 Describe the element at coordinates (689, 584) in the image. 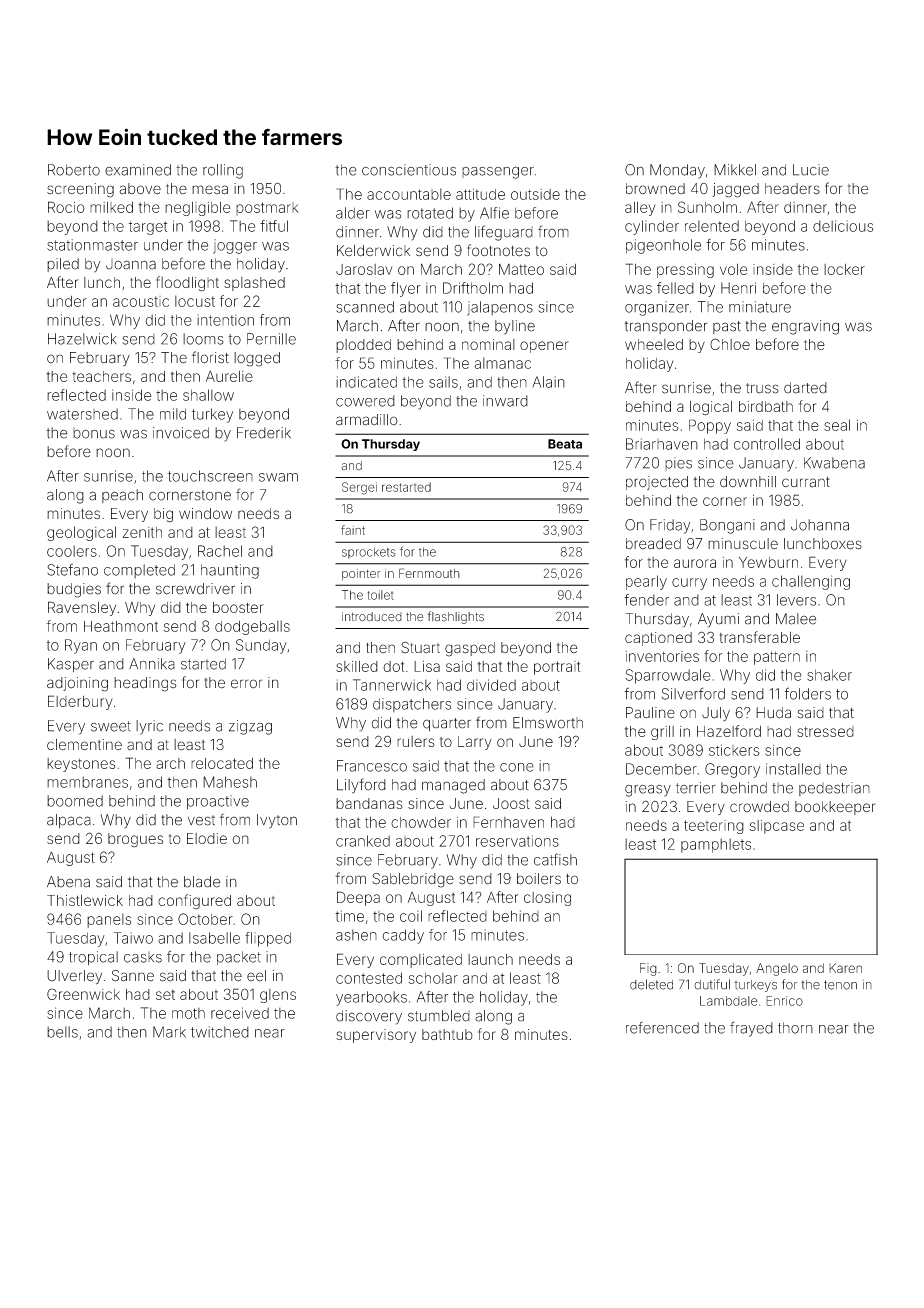

I see `curry` at that location.
